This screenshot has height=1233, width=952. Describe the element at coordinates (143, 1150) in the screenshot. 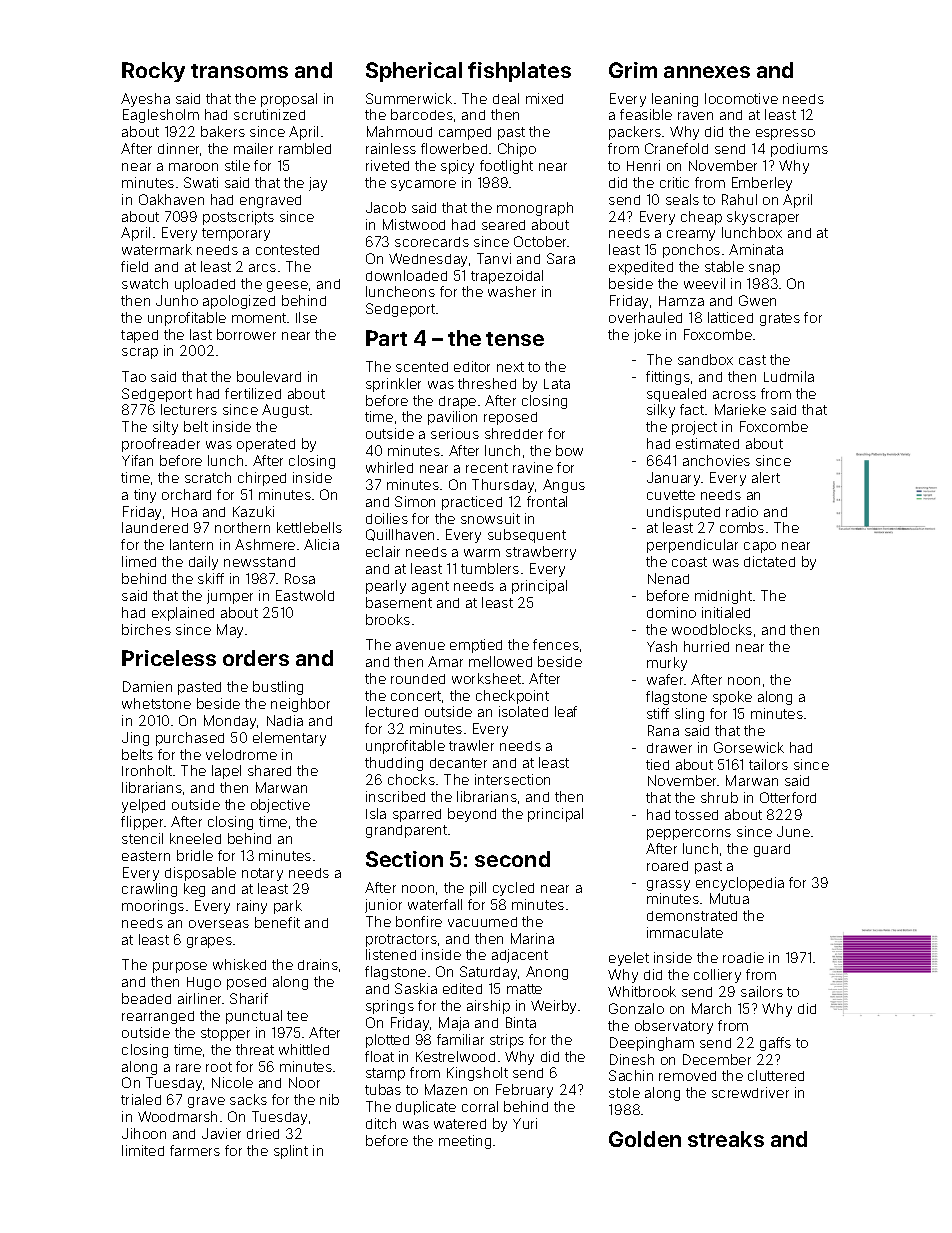

I see `limited` at that location.
